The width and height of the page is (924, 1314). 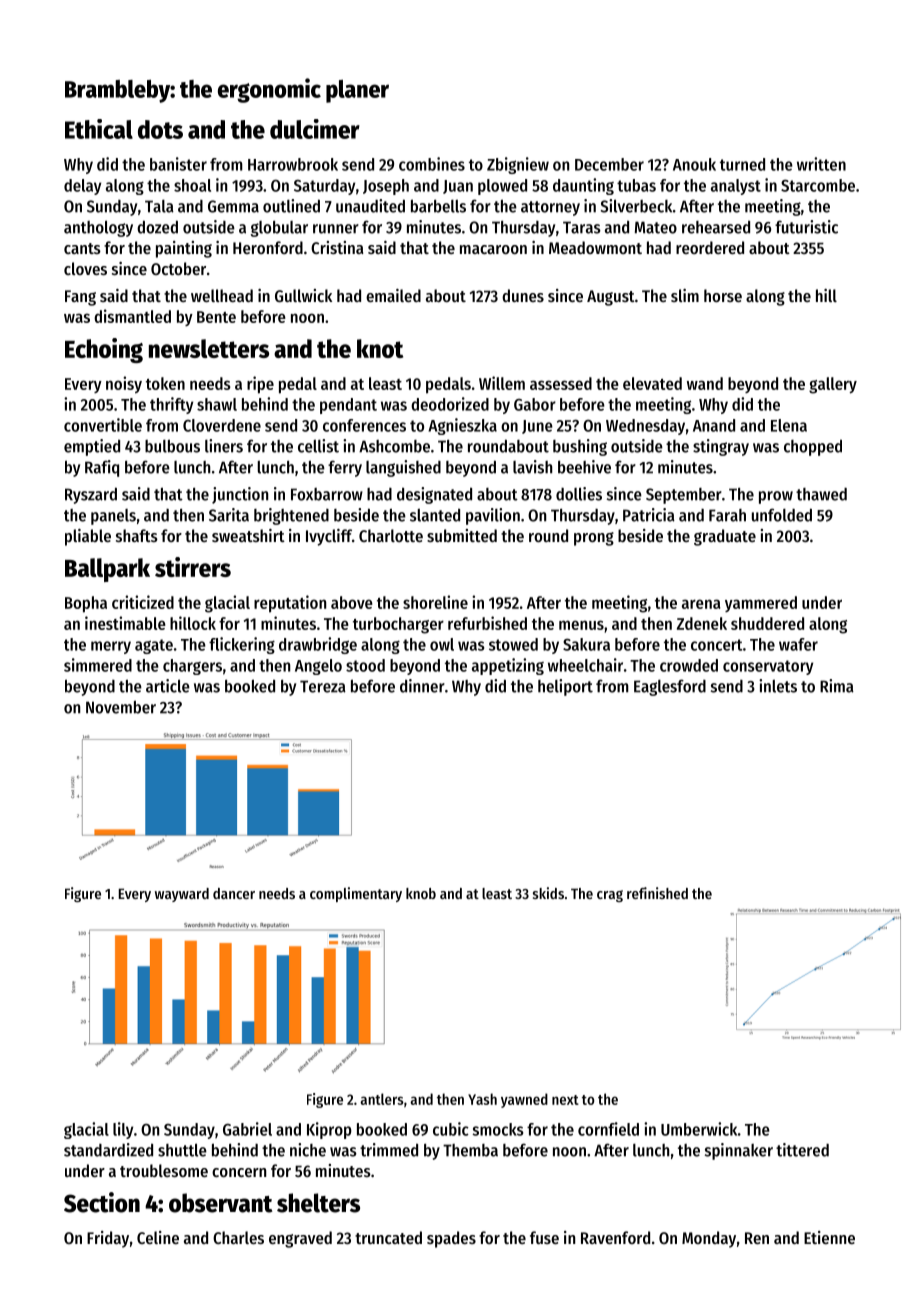 What do you see at coordinates (91, 495) in the page?
I see `Ryszard` at bounding box center [91, 495].
